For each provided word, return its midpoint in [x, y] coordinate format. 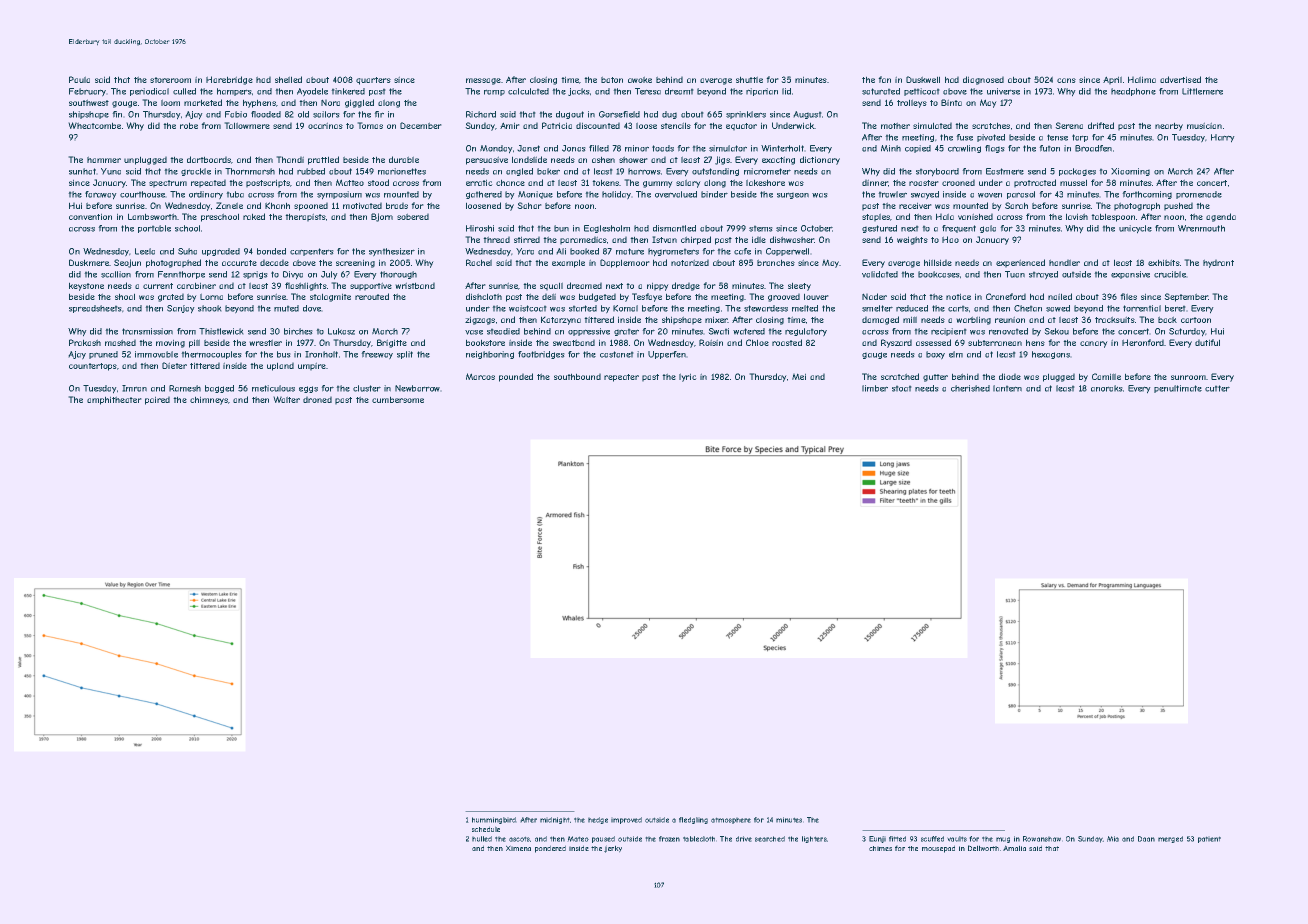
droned [317, 399]
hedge [598, 820]
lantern [1007, 388]
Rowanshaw [1042, 839]
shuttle [749, 79]
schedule [486, 829]
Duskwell [923, 79]
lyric [688, 377]
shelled [288, 79]
